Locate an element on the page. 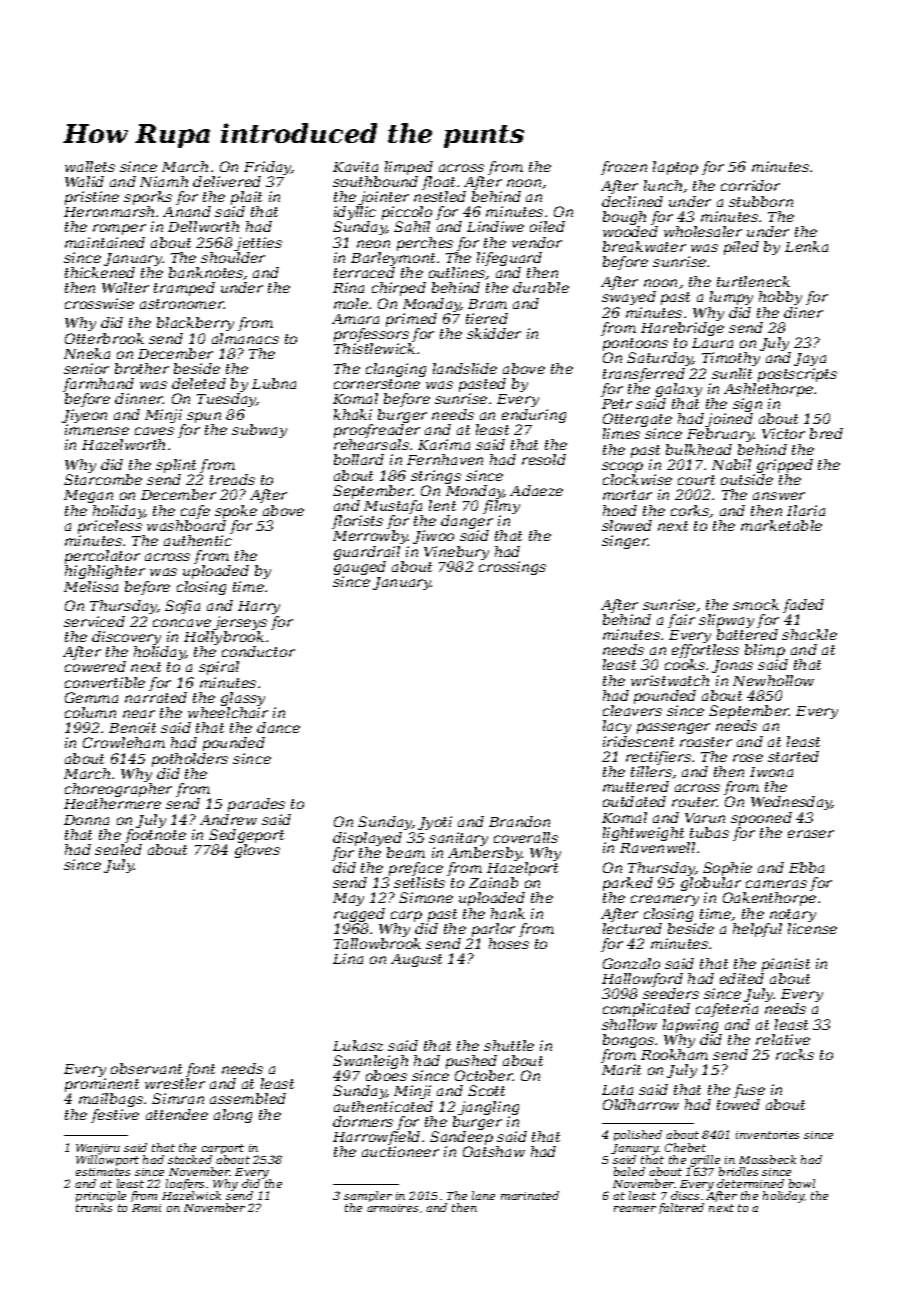  Crowleham is located at coordinates (124, 742).
